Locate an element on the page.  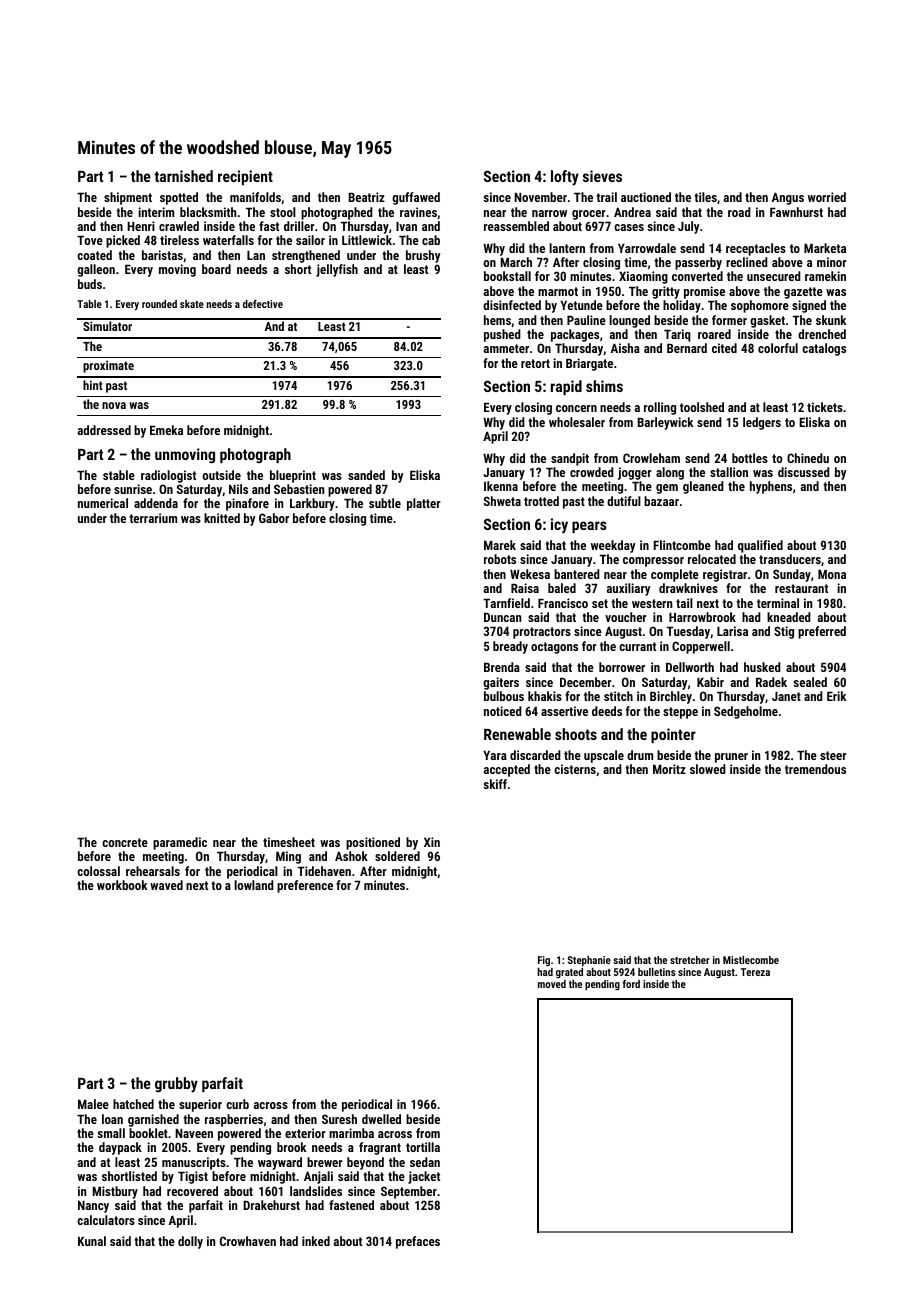
Tereza is located at coordinates (755, 972).
